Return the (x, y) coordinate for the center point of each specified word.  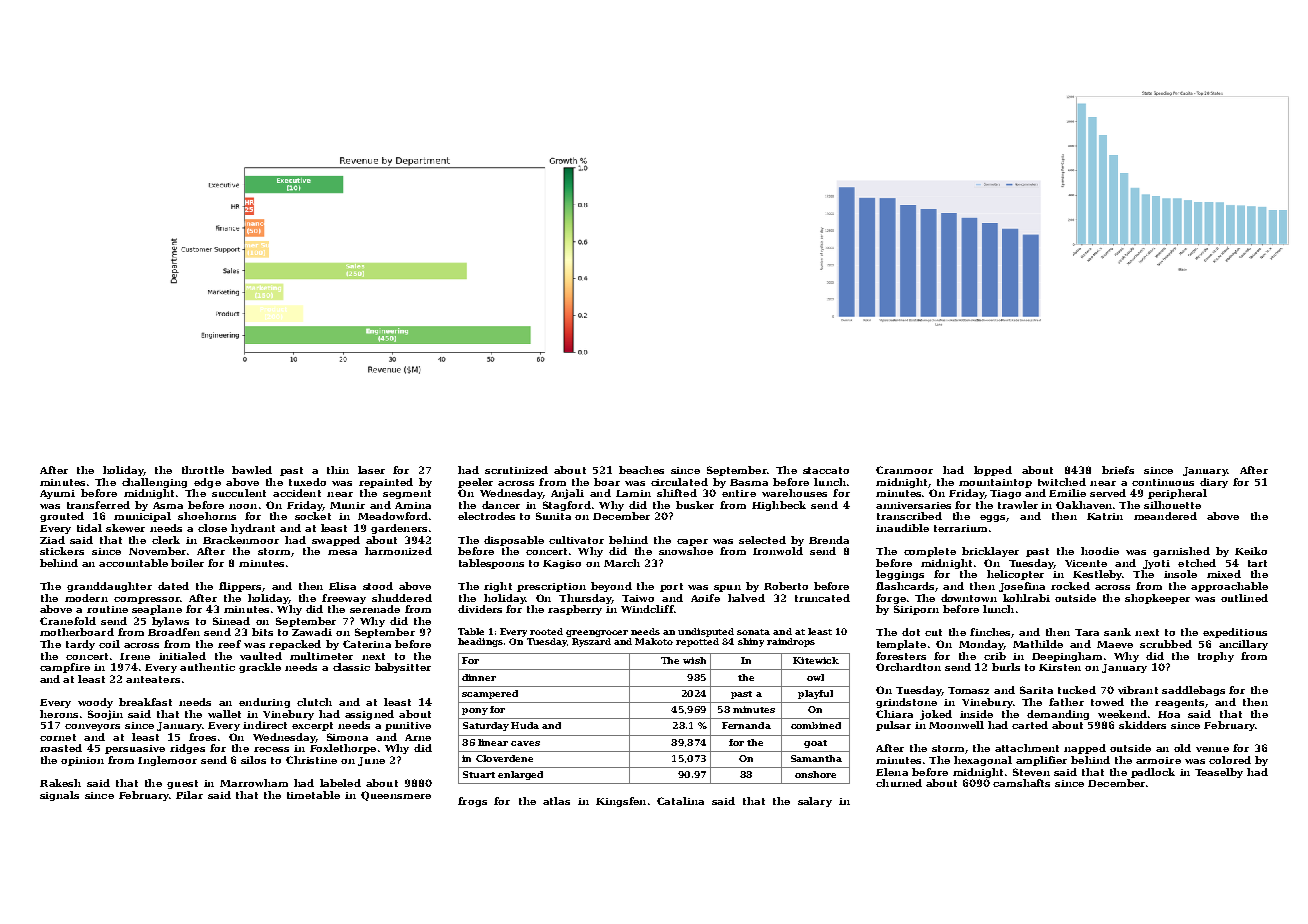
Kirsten (1060, 667)
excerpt (312, 726)
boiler (187, 563)
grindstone (906, 703)
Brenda (829, 540)
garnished (1181, 552)
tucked (1077, 690)
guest (182, 784)
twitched (1062, 482)
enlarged (520, 775)
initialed (182, 656)
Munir (347, 505)
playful (815, 694)
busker (695, 505)
